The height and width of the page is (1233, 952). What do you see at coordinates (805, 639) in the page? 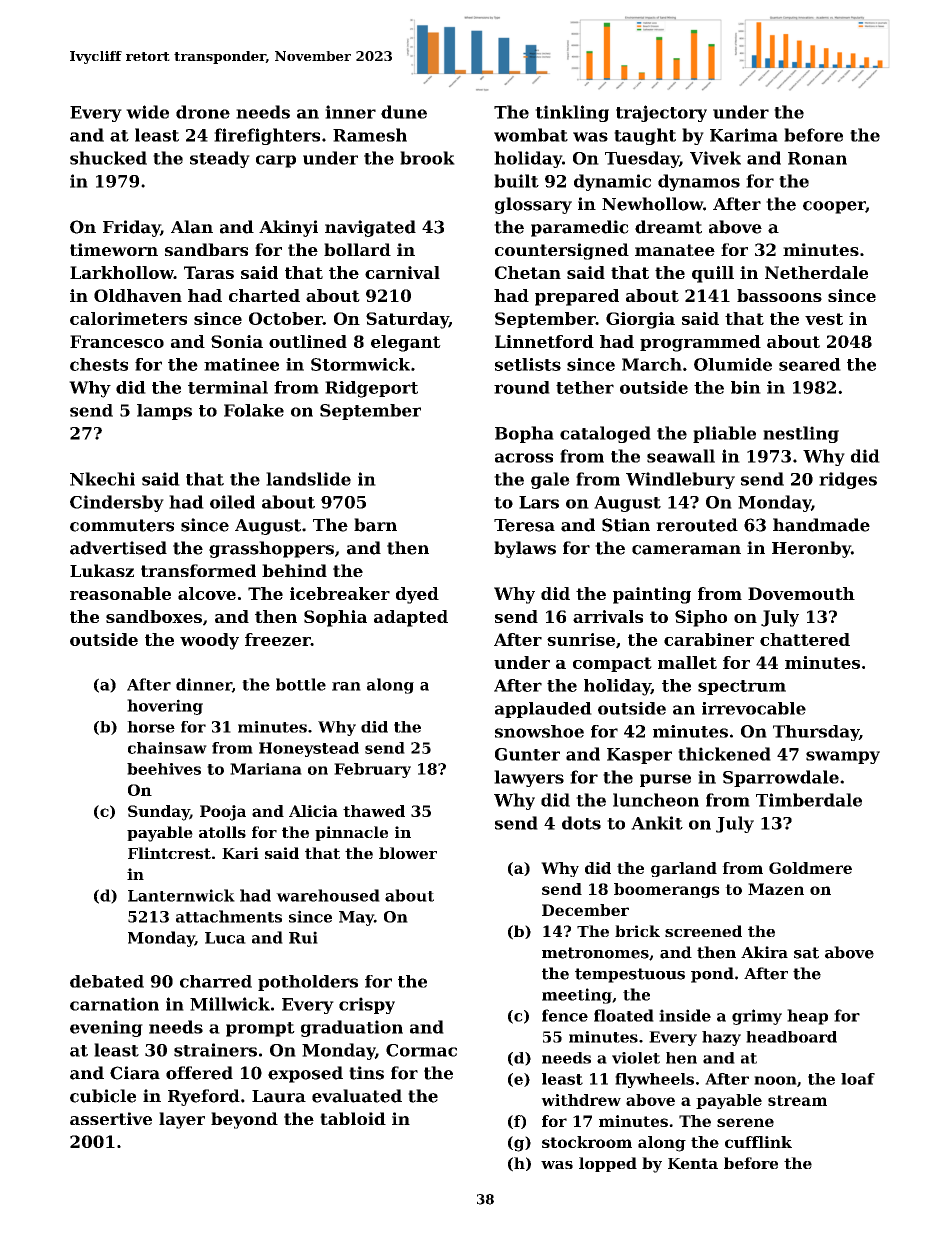
I see `chattered` at bounding box center [805, 639].
